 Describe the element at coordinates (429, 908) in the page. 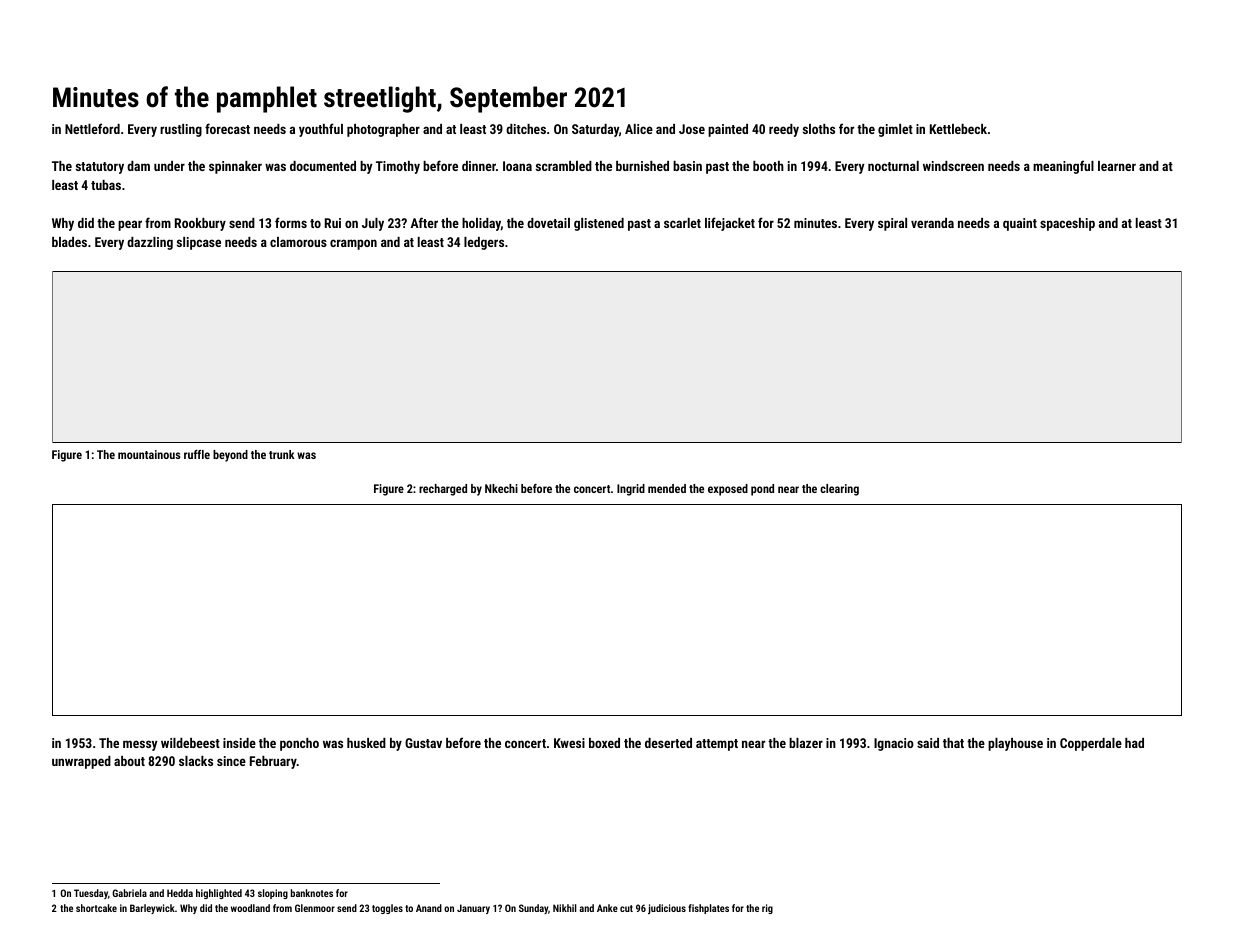

I see `Anand` at that location.
